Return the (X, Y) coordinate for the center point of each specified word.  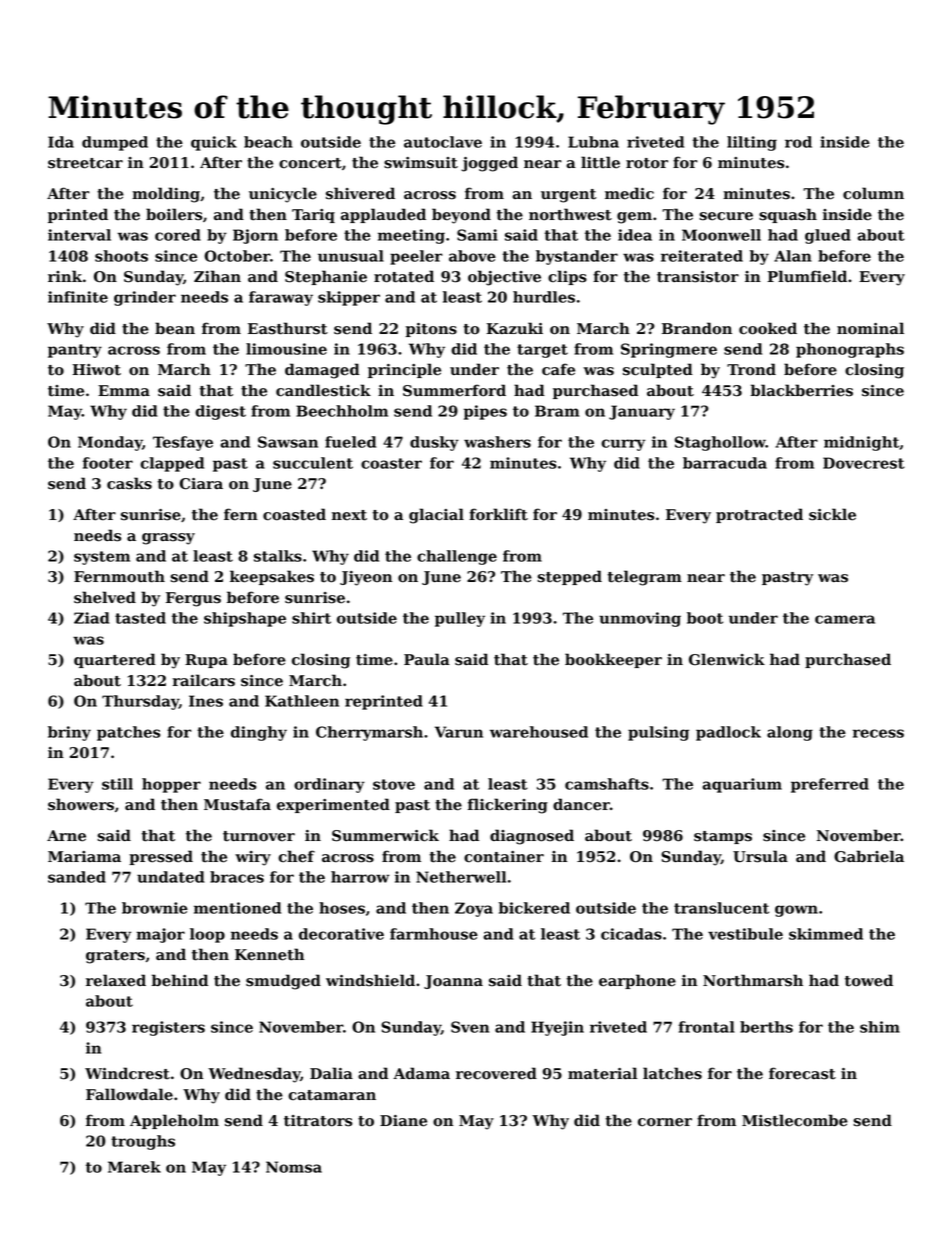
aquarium (742, 785)
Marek (134, 1167)
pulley (460, 619)
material (602, 1073)
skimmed (826, 934)
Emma (124, 390)
